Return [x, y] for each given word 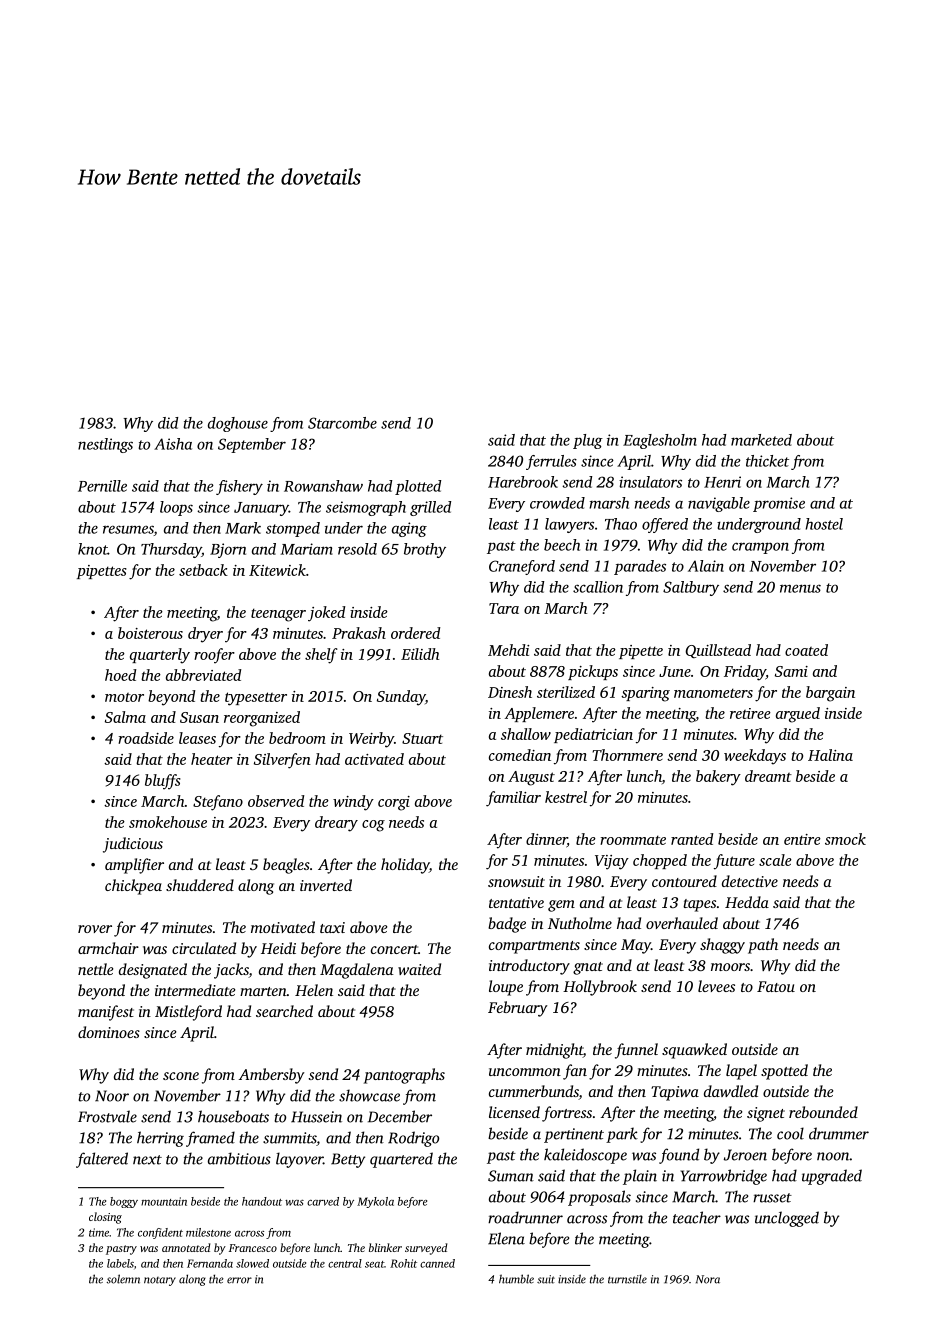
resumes [128, 530]
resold [357, 549]
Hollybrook [600, 988]
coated [806, 650]
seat [374, 1264]
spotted [784, 1072]
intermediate [195, 990]
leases [197, 738]
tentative [516, 902]
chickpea [133, 887]
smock [845, 839]
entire [802, 839]
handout [262, 1201]
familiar [513, 799]
